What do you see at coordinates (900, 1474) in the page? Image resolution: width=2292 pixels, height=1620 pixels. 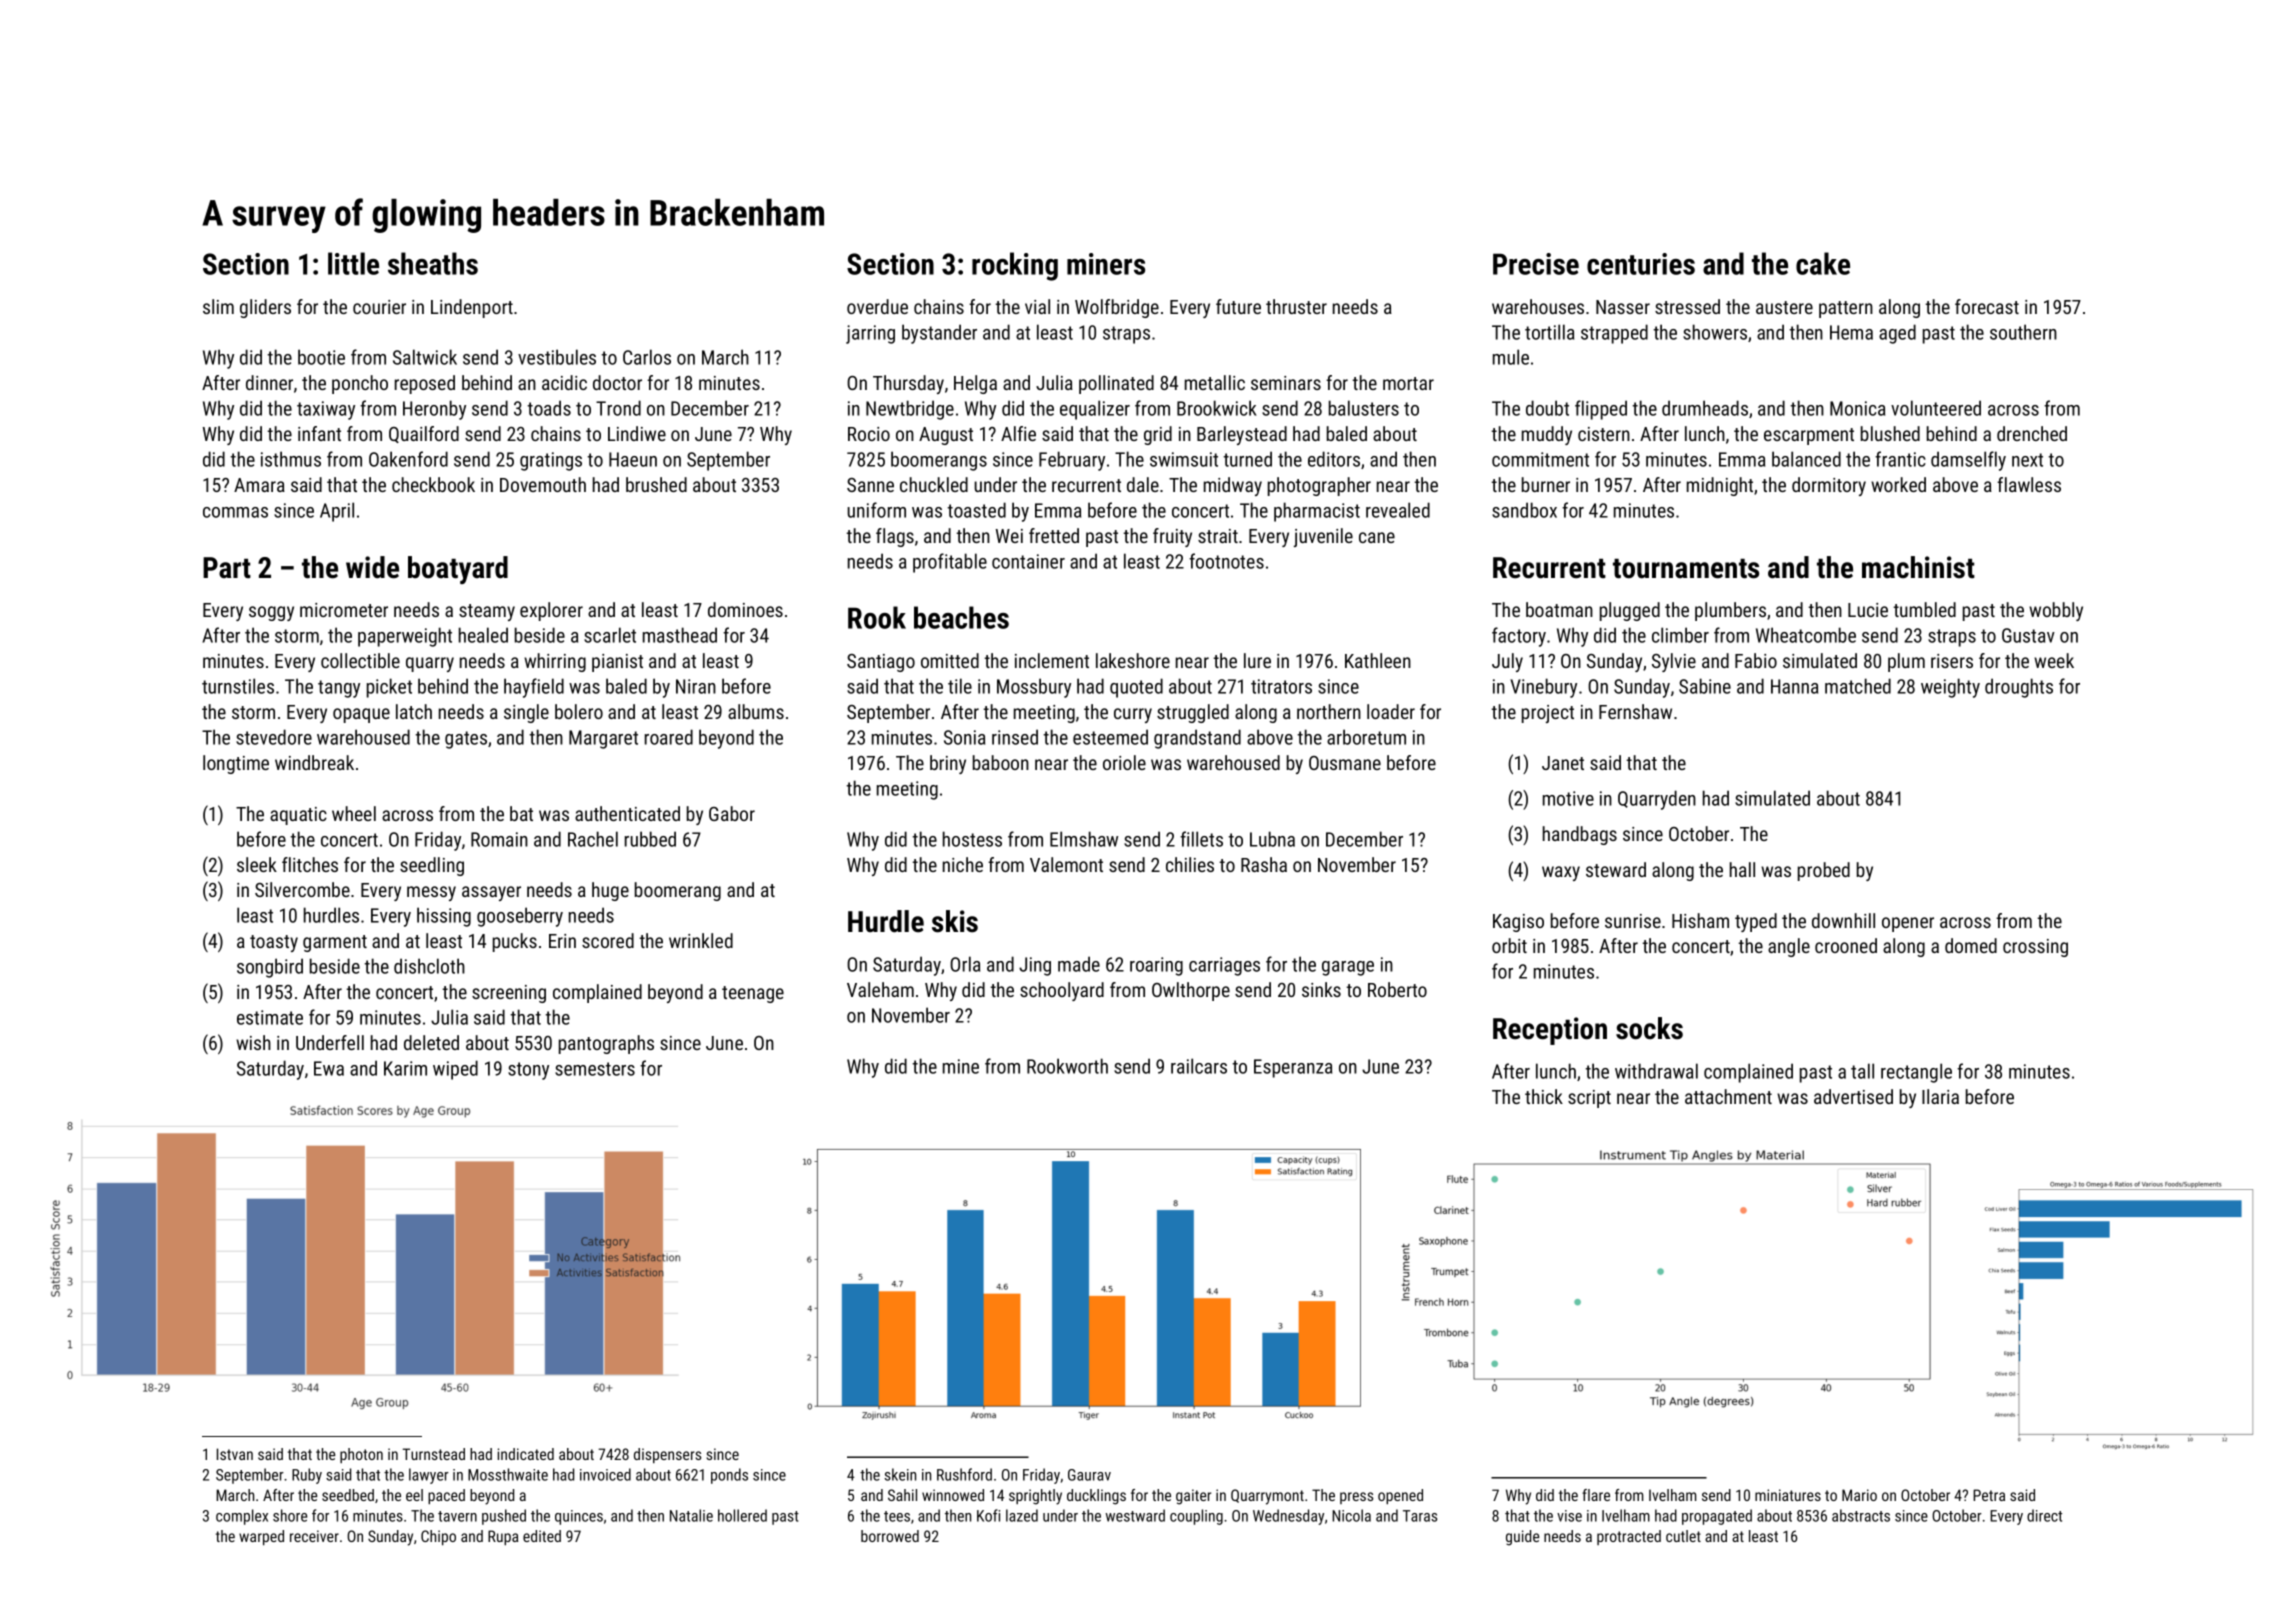 I see `skein` at bounding box center [900, 1474].
